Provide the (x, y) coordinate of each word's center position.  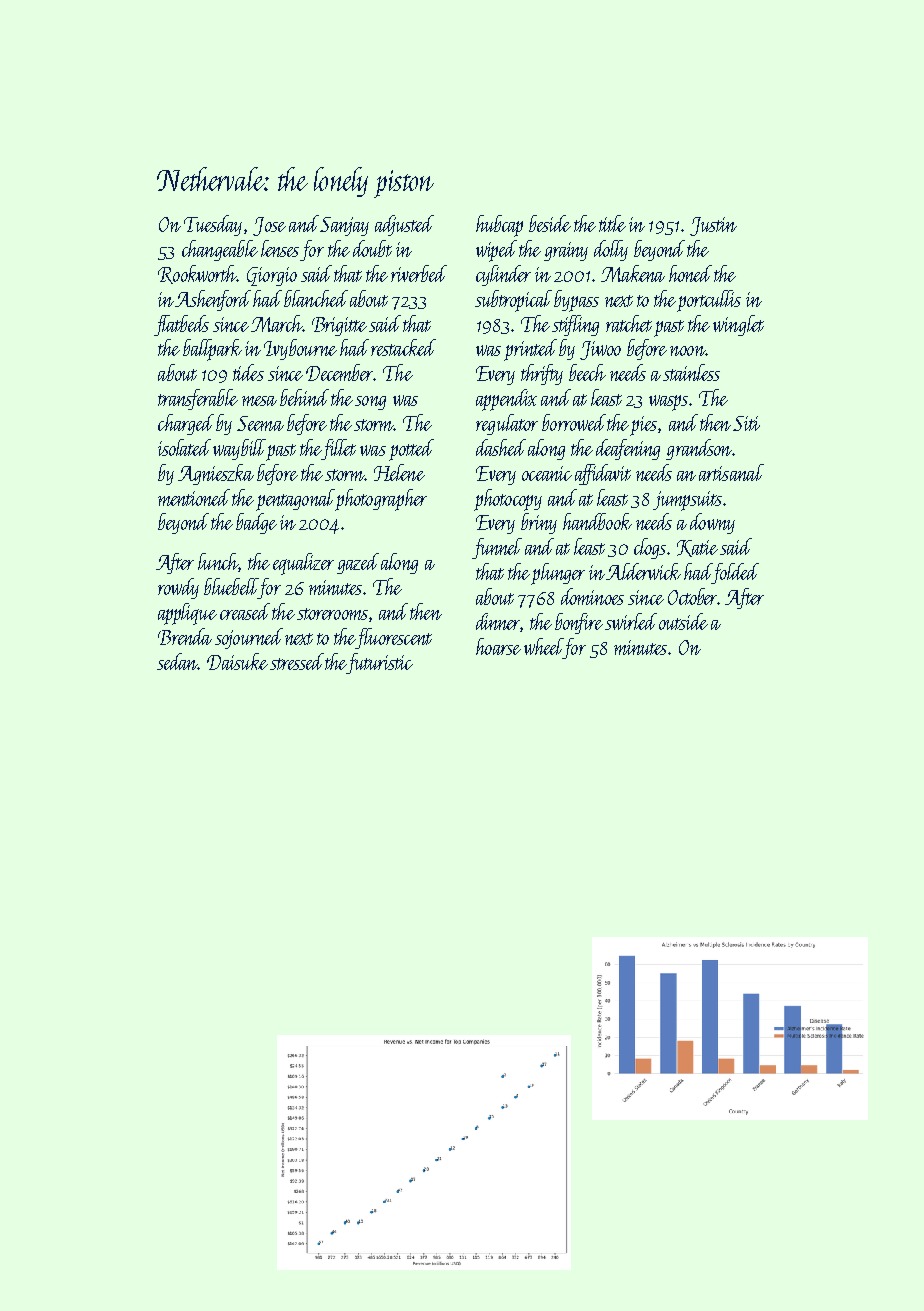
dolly (611, 250)
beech (587, 372)
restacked (403, 347)
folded (736, 573)
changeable (220, 250)
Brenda (185, 636)
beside (550, 223)
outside (683, 621)
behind (304, 397)
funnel (497, 548)
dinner (498, 622)
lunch (218, 562)
